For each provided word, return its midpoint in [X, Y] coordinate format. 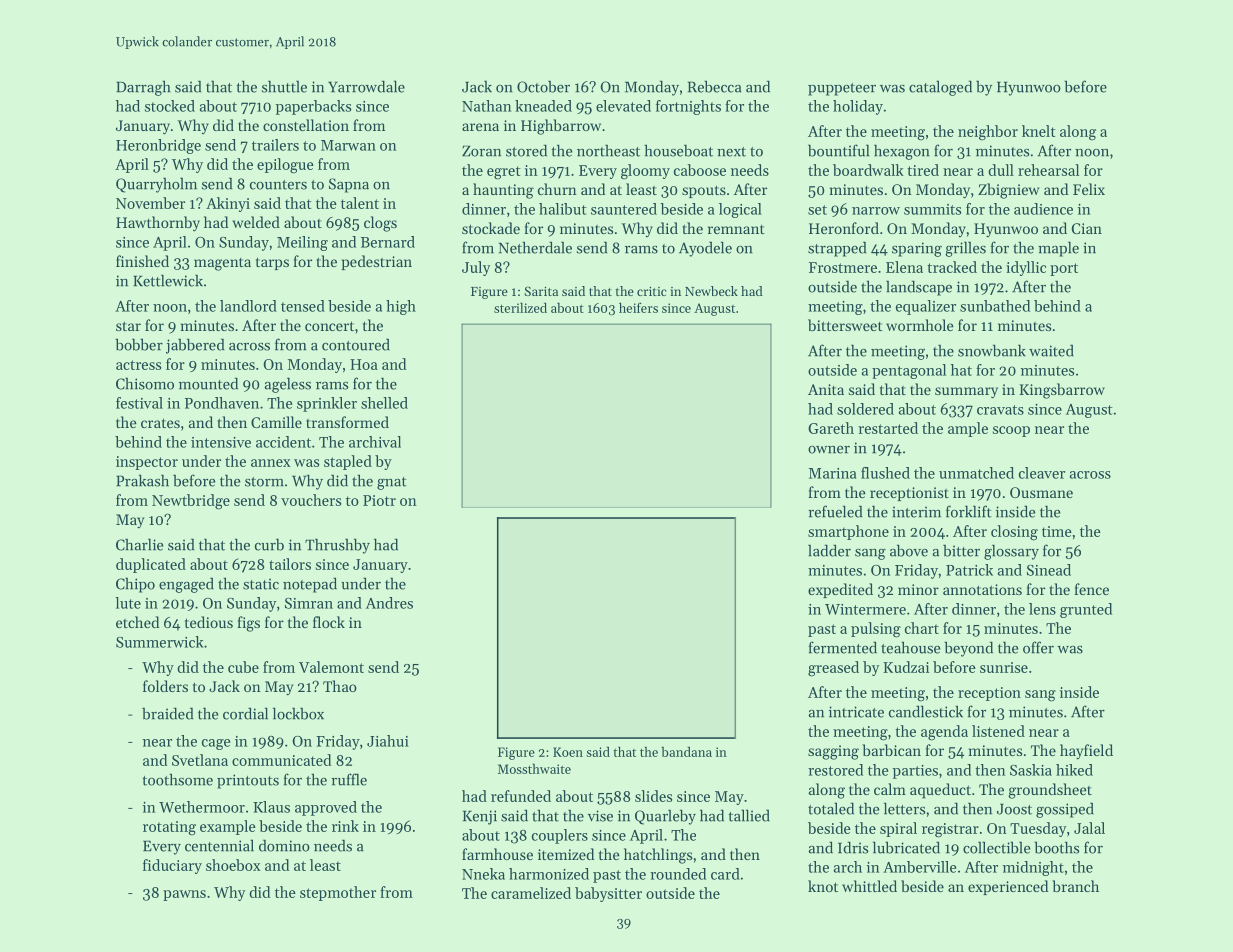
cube [243, 667]
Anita [826, 389]
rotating [169, 828]
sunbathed [995, 306]
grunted [1086, 610]
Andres [389, 603]
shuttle [284, 86]
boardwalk [868, 170]
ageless [288, 385]
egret [504, 173]
